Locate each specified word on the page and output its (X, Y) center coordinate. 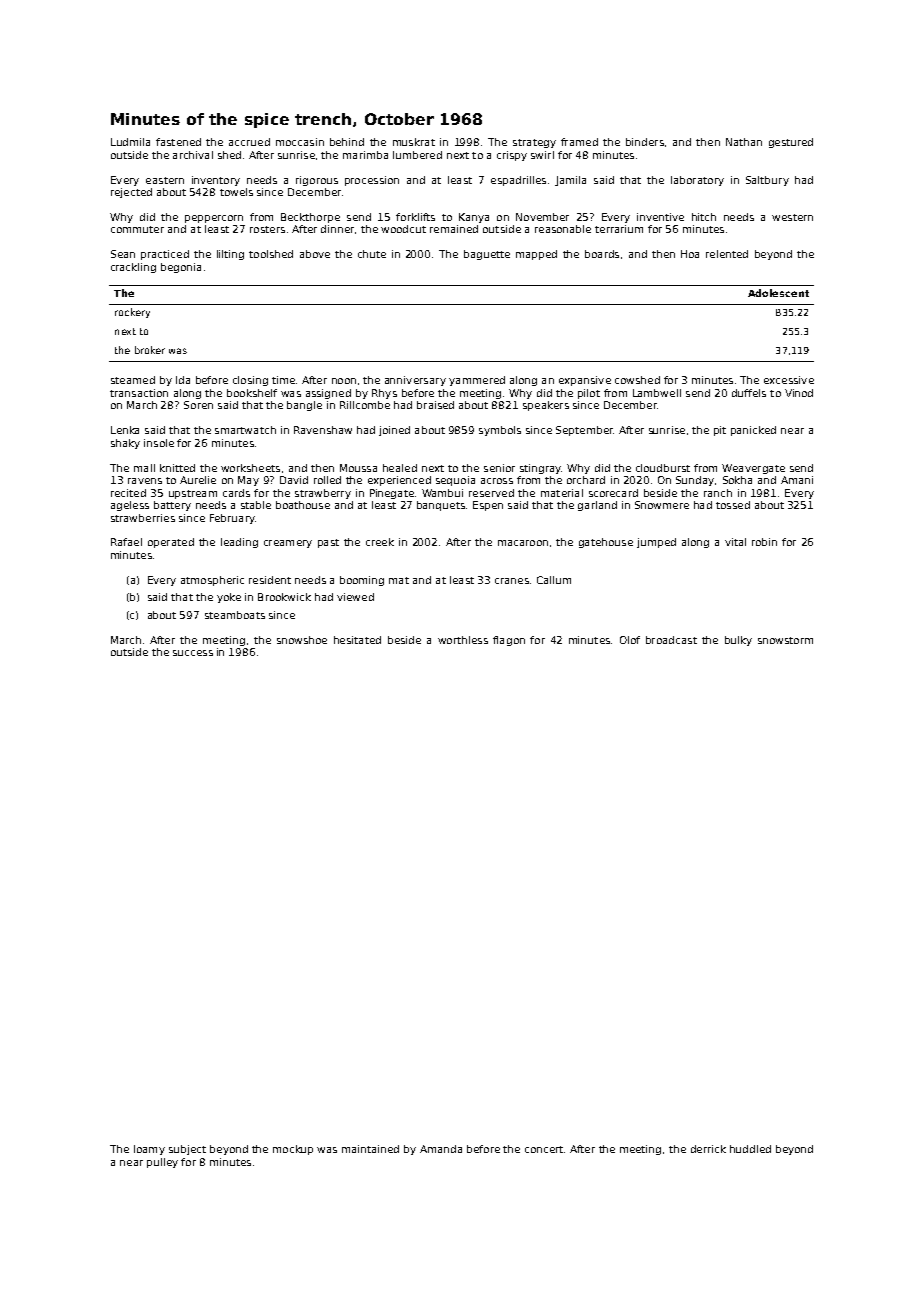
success (193, 653)
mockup (293, 1150)
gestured (791, 143)
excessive (789, 380)
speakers (546, 406)
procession (372, 181)
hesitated (357, 640)
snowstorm (785, 640)
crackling (133, 268)
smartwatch (245, 430)
